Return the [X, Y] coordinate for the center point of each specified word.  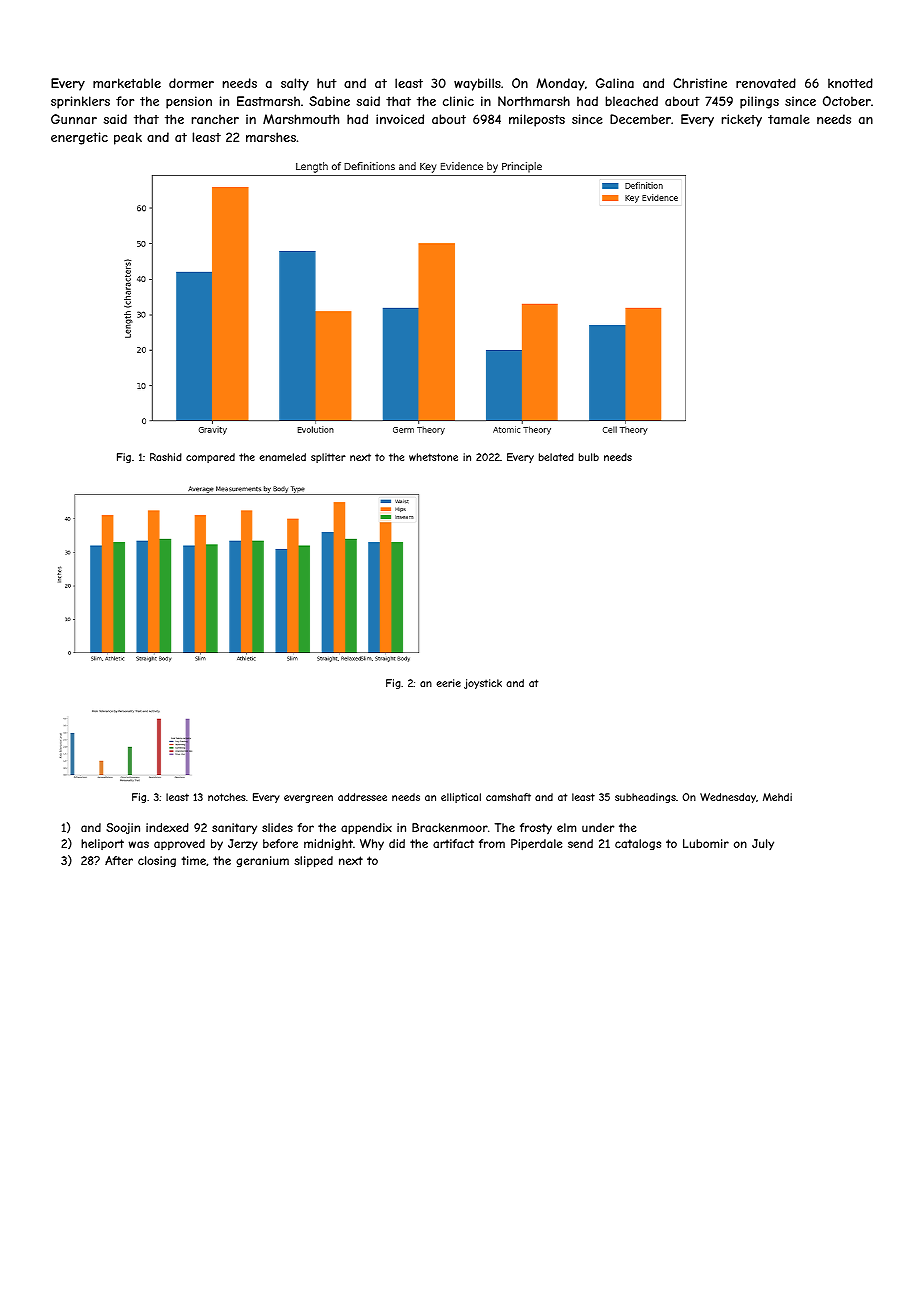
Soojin [123, 828]
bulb [589, 457]
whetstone [433, 457]
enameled [282, 457]
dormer [191, 83]
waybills [477, 84]
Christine [700, 83]
